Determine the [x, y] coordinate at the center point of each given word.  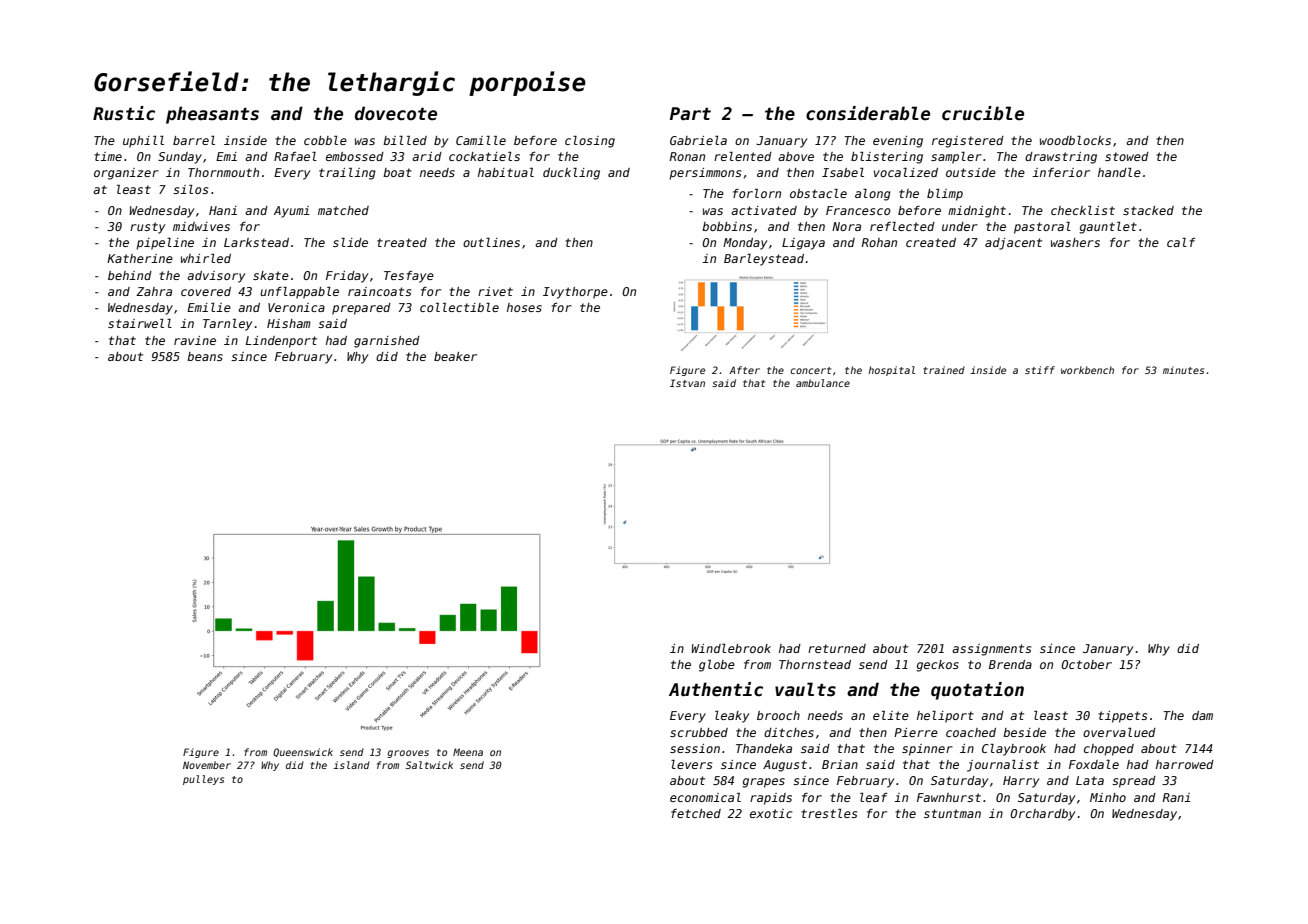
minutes [1183, 370]
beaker [455, 356]
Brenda [1010, 664]
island [351, 765]
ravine [195, 340]
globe [717, 666]
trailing [347, 174]
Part [690, 114]
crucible [983, 113]
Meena [468, 752]
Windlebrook [731, 648]
